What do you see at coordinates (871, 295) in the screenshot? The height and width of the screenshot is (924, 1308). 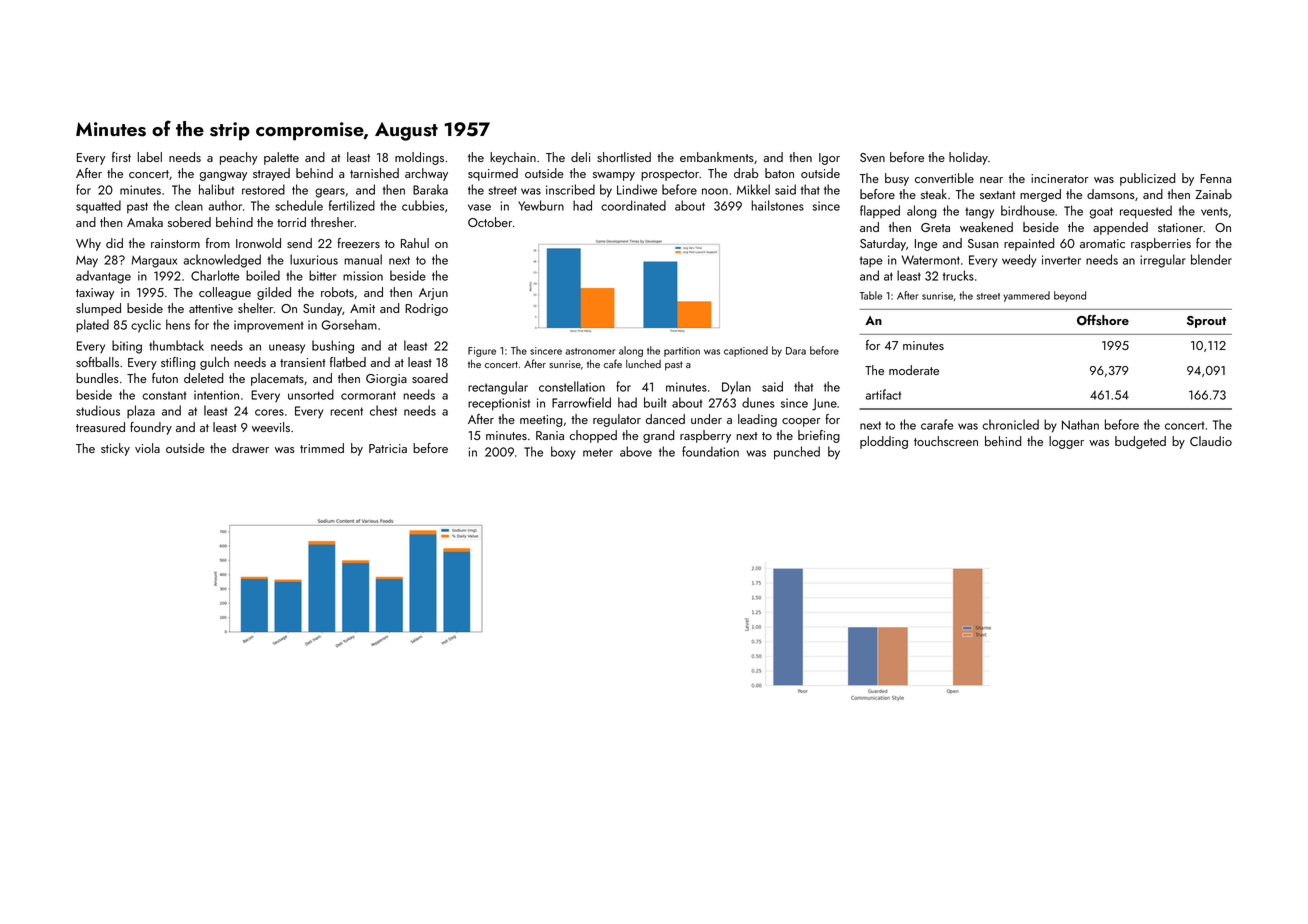 I see `Table` at bounding box center [871, 295].
